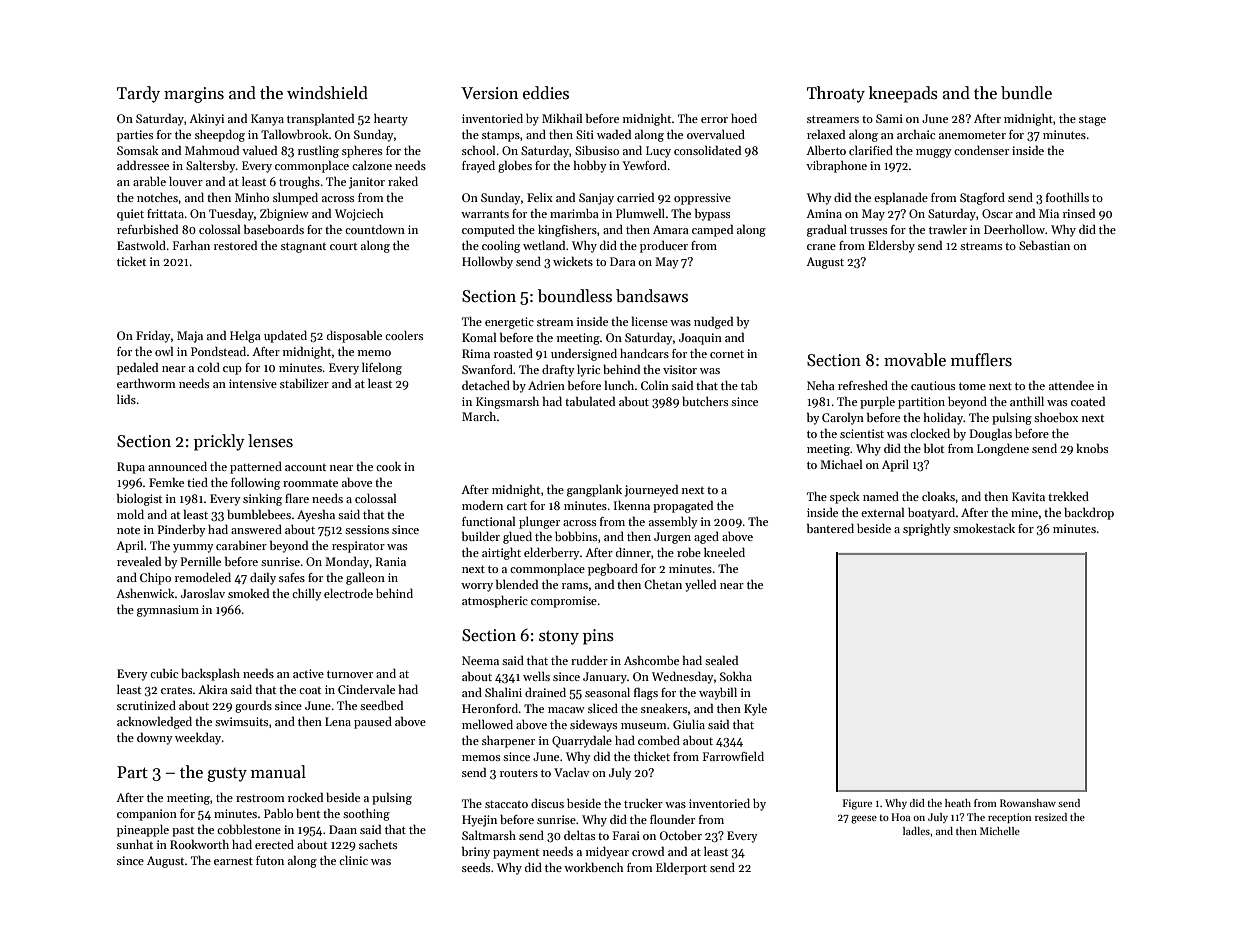  What do you see at coordinates (931, 514) in the document?
I see `boatyard` at bounding box center [931, 514].
